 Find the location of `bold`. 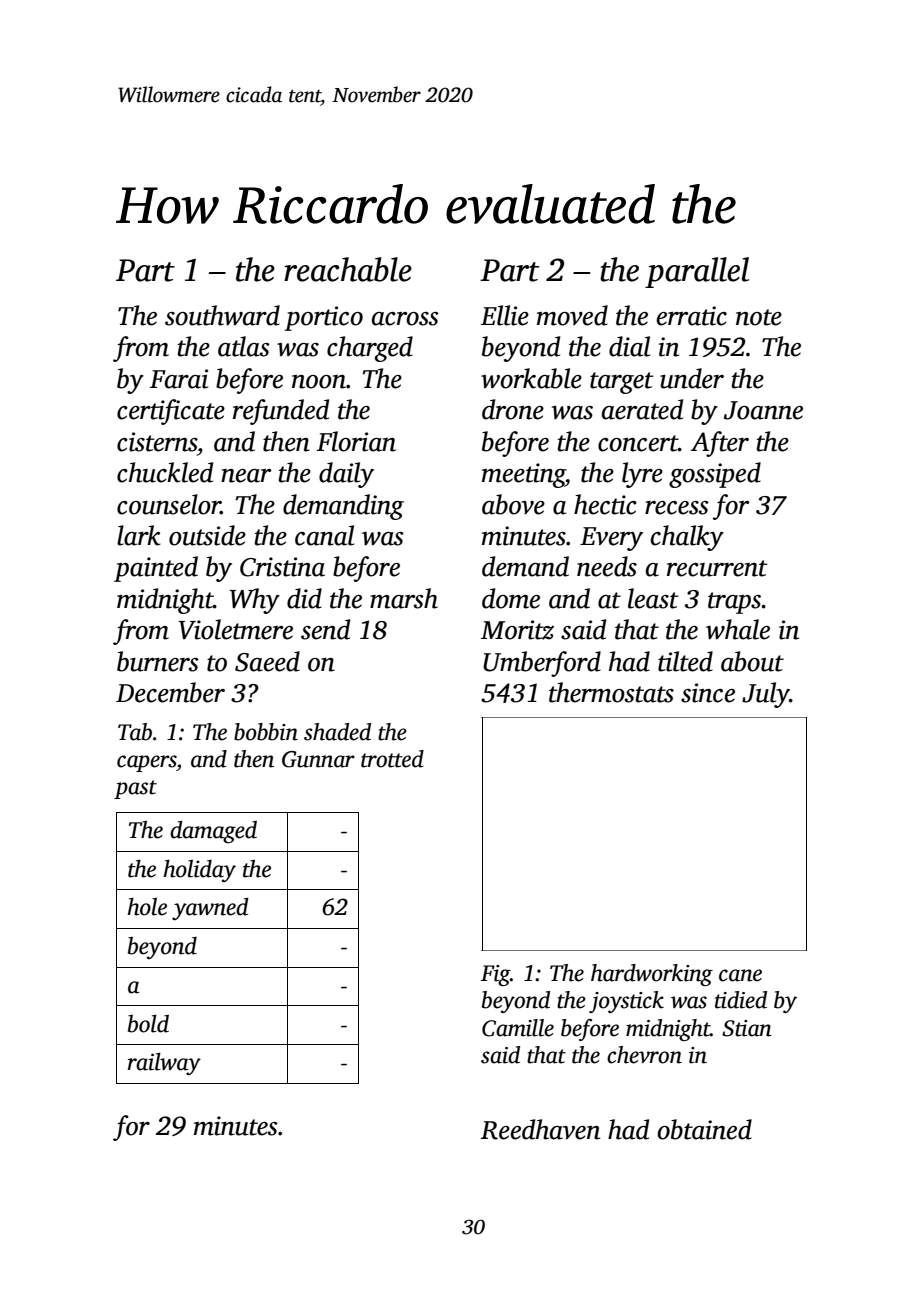

bold is located at coordinates (148, 1023).
